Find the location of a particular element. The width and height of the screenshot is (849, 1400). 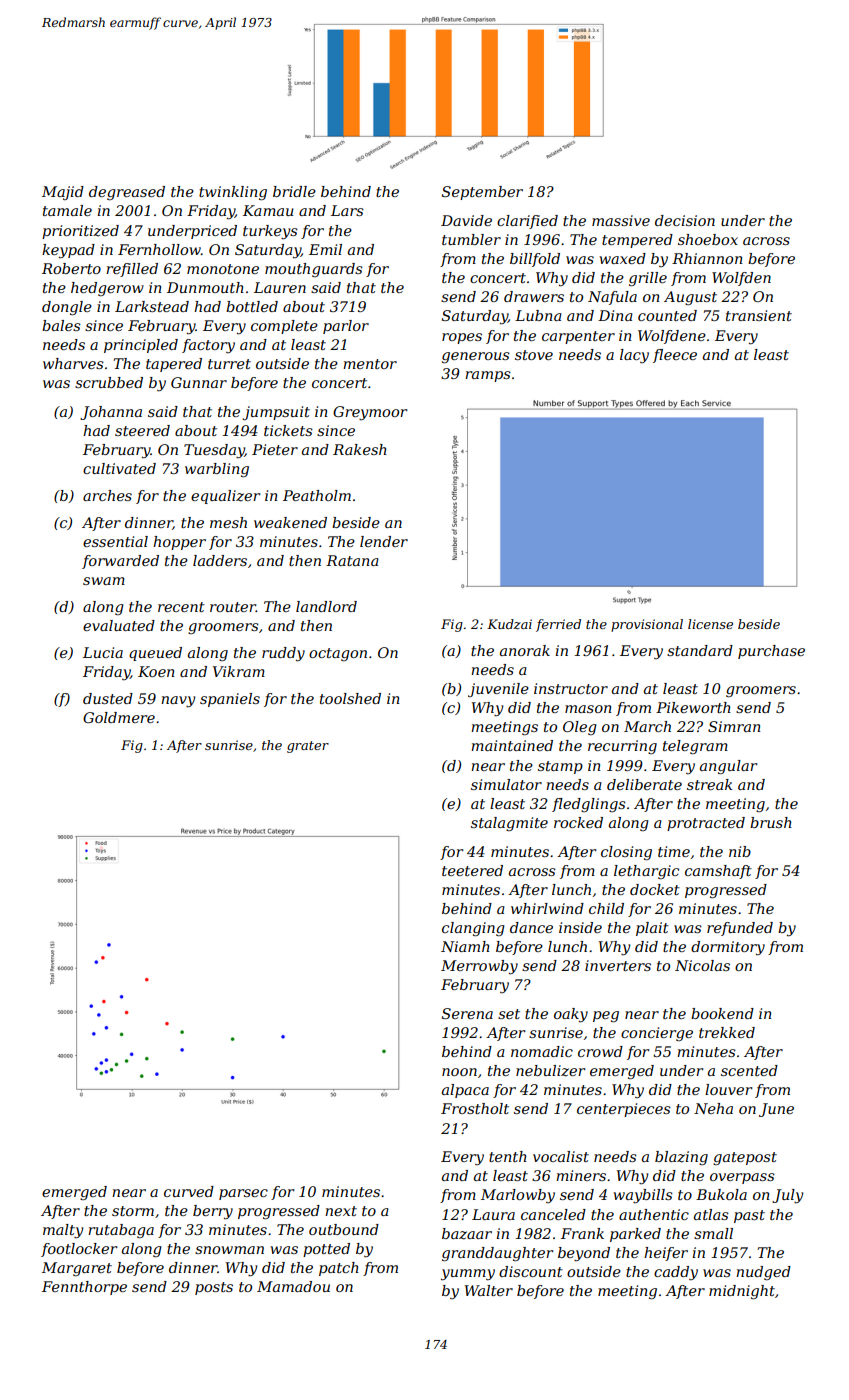

Davide is located at coordinates (466, 220).
